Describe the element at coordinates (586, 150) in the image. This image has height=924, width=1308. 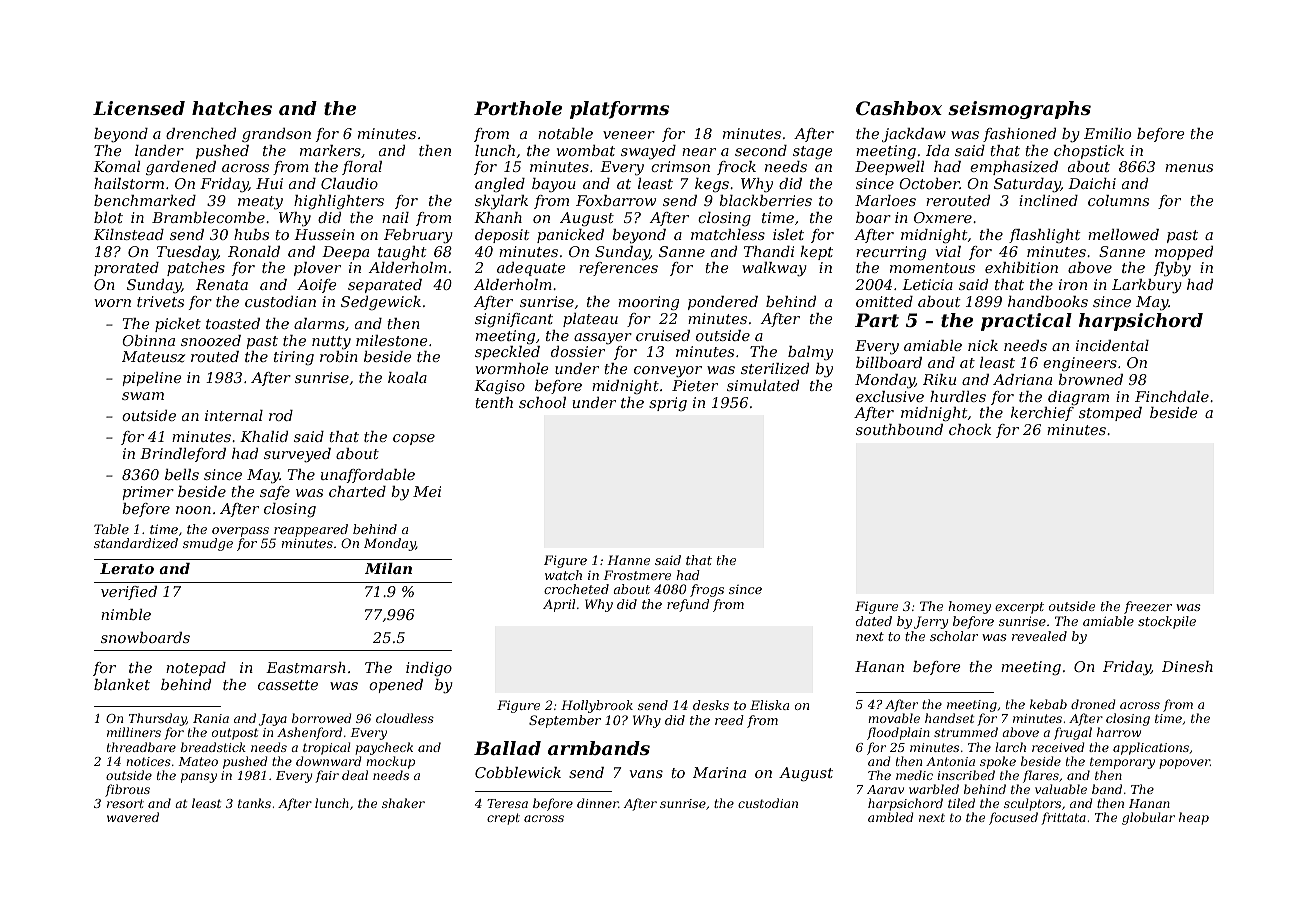
I see `wombat` at that location.
